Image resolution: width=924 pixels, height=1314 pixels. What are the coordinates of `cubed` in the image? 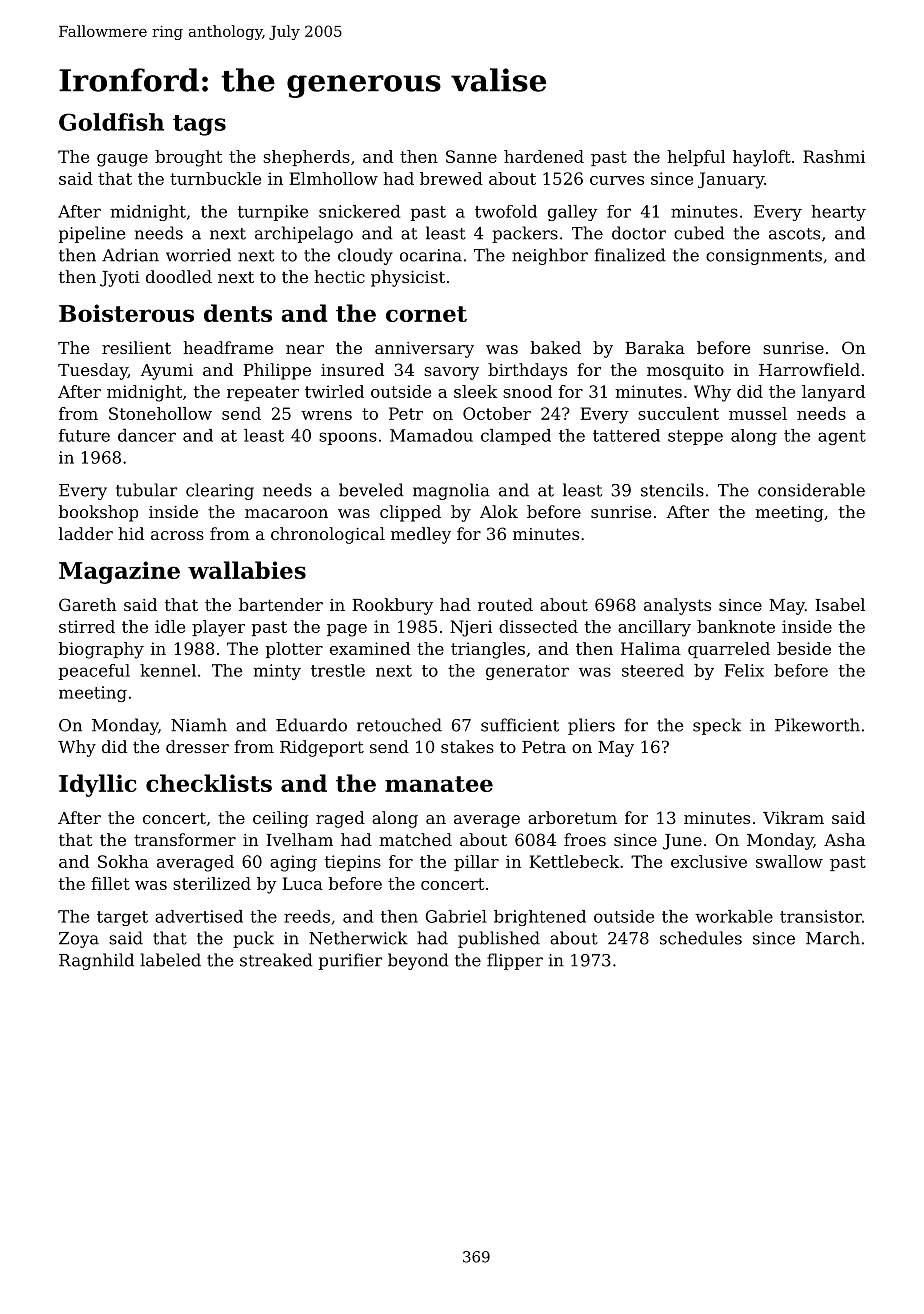 It's located at (699, 233).
